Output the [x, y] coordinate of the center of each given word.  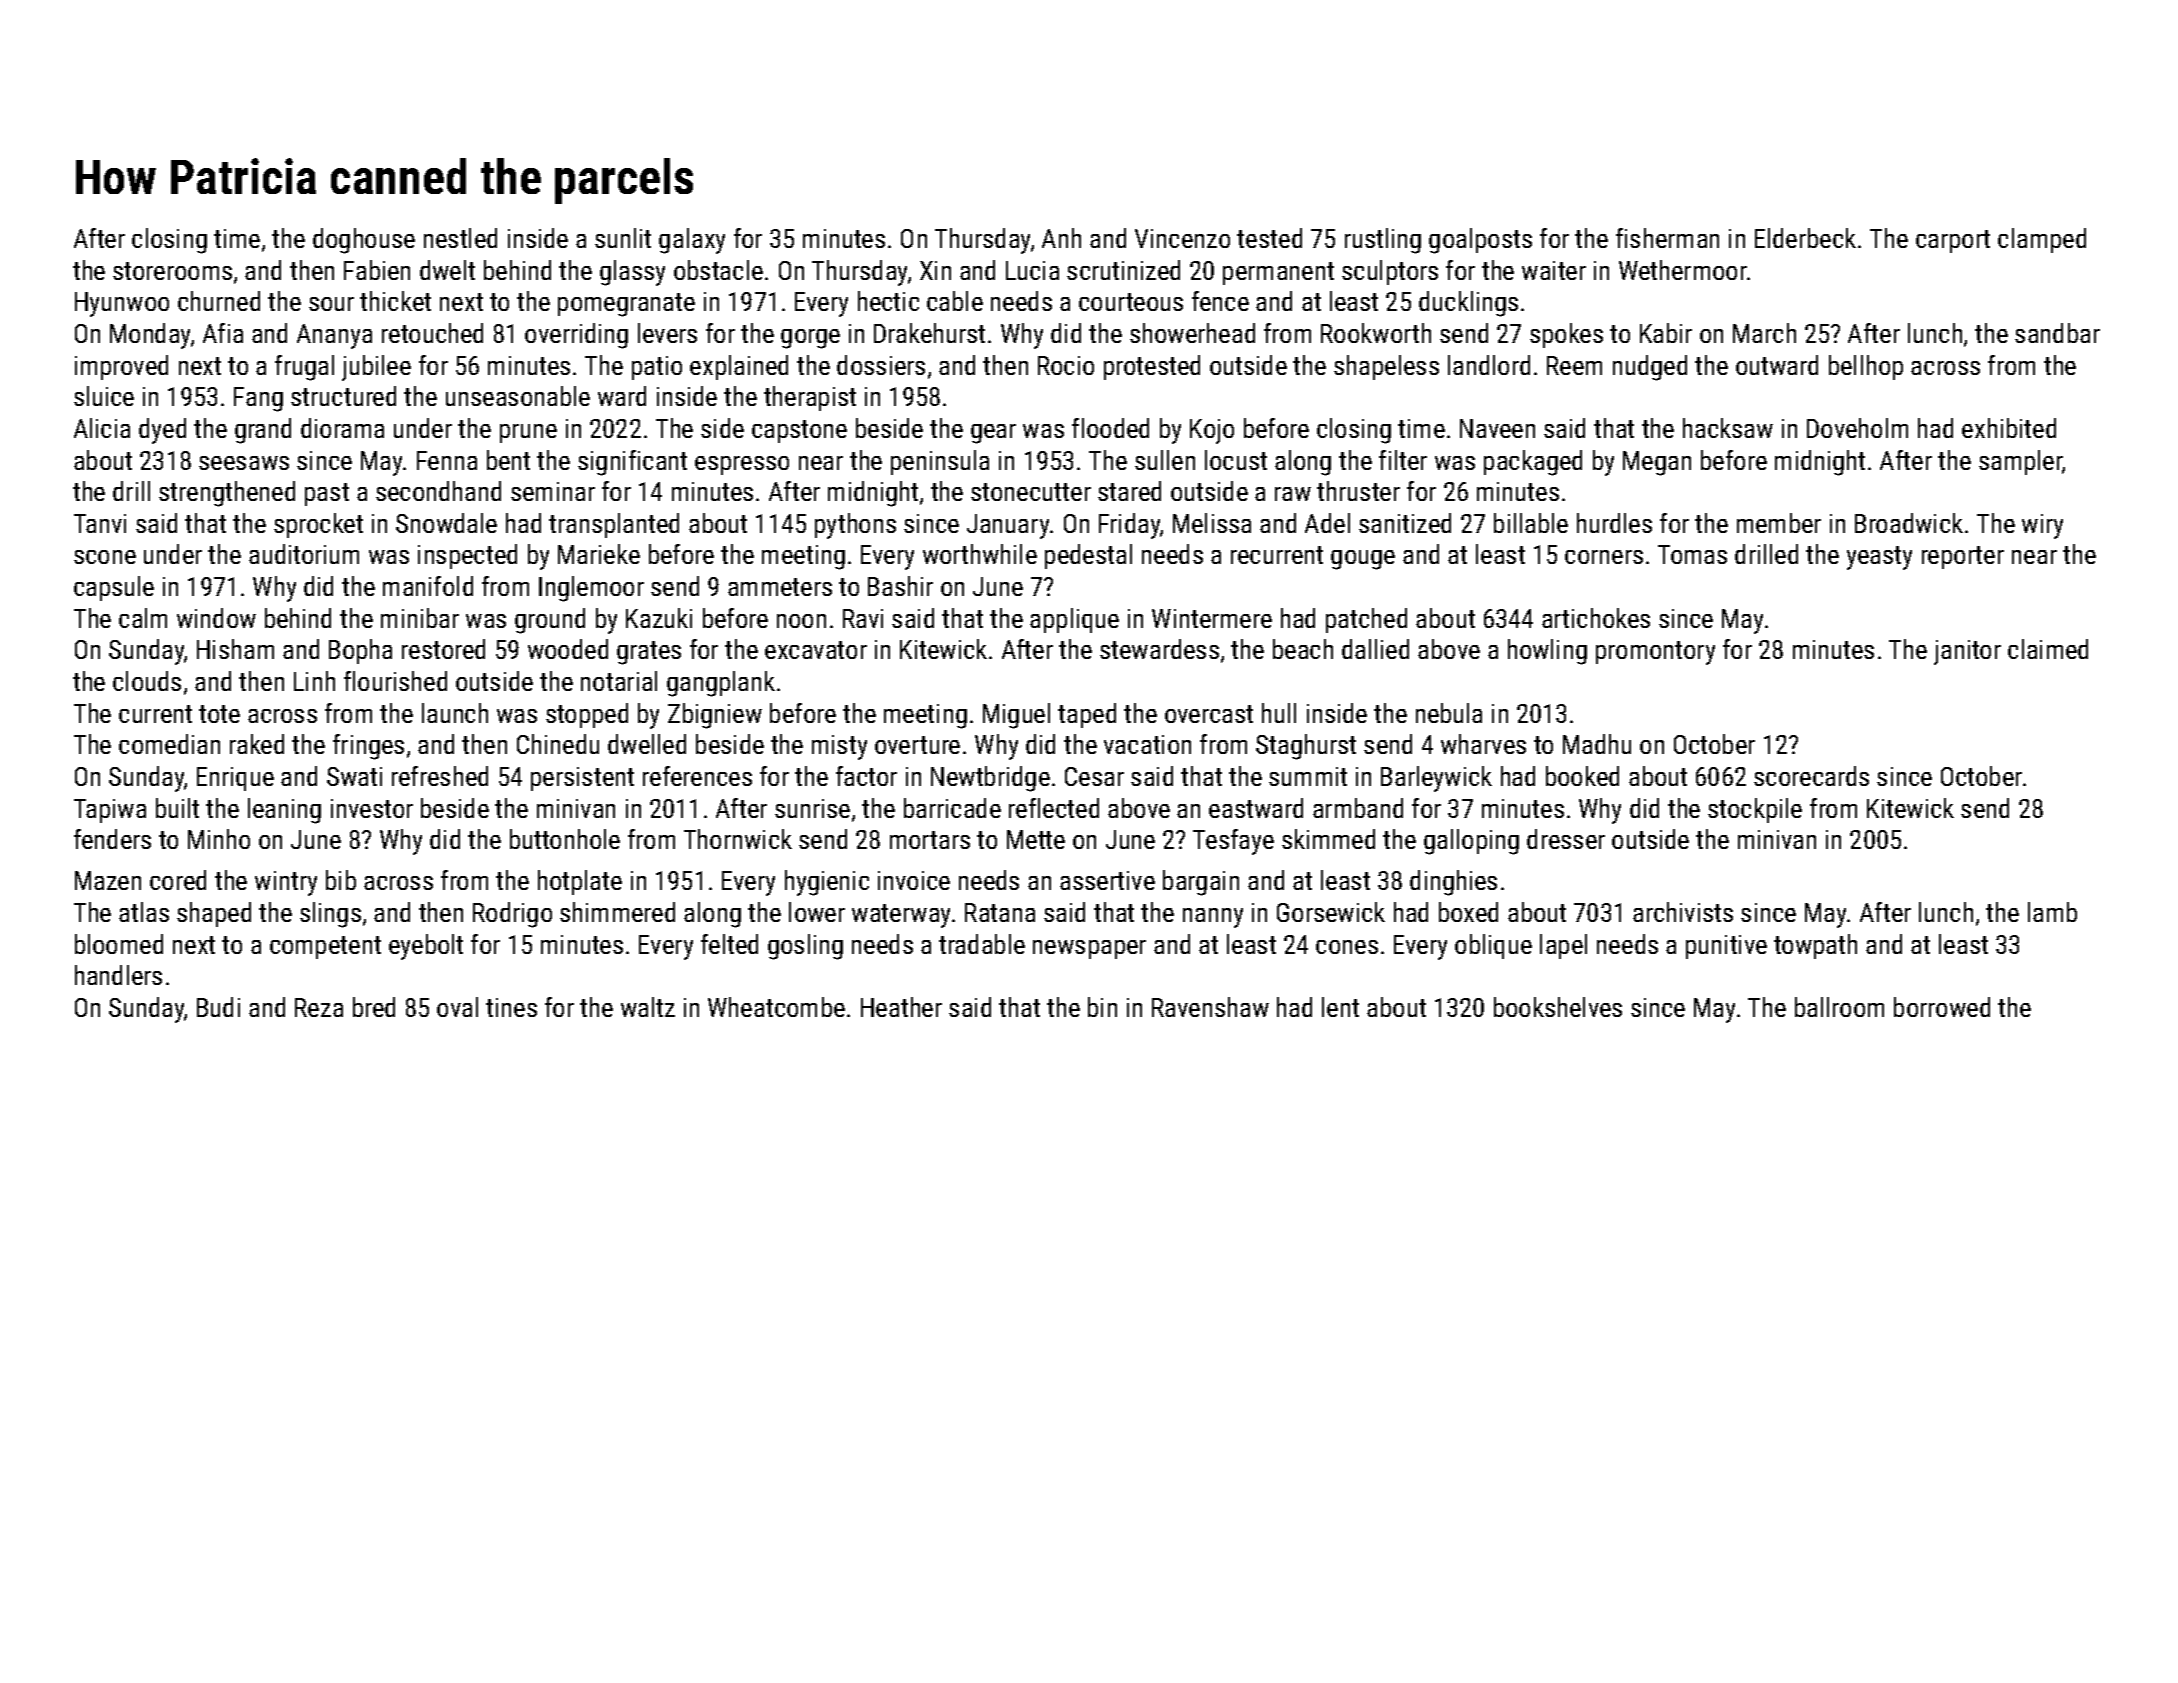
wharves [1483, 744]
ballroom [1839, 1007]
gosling [805, 947]
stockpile [1755, 810]
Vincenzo [1182, 238]
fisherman [1667, 238]
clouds [147, 681]
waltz [648, 1007]
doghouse [364, 241]
